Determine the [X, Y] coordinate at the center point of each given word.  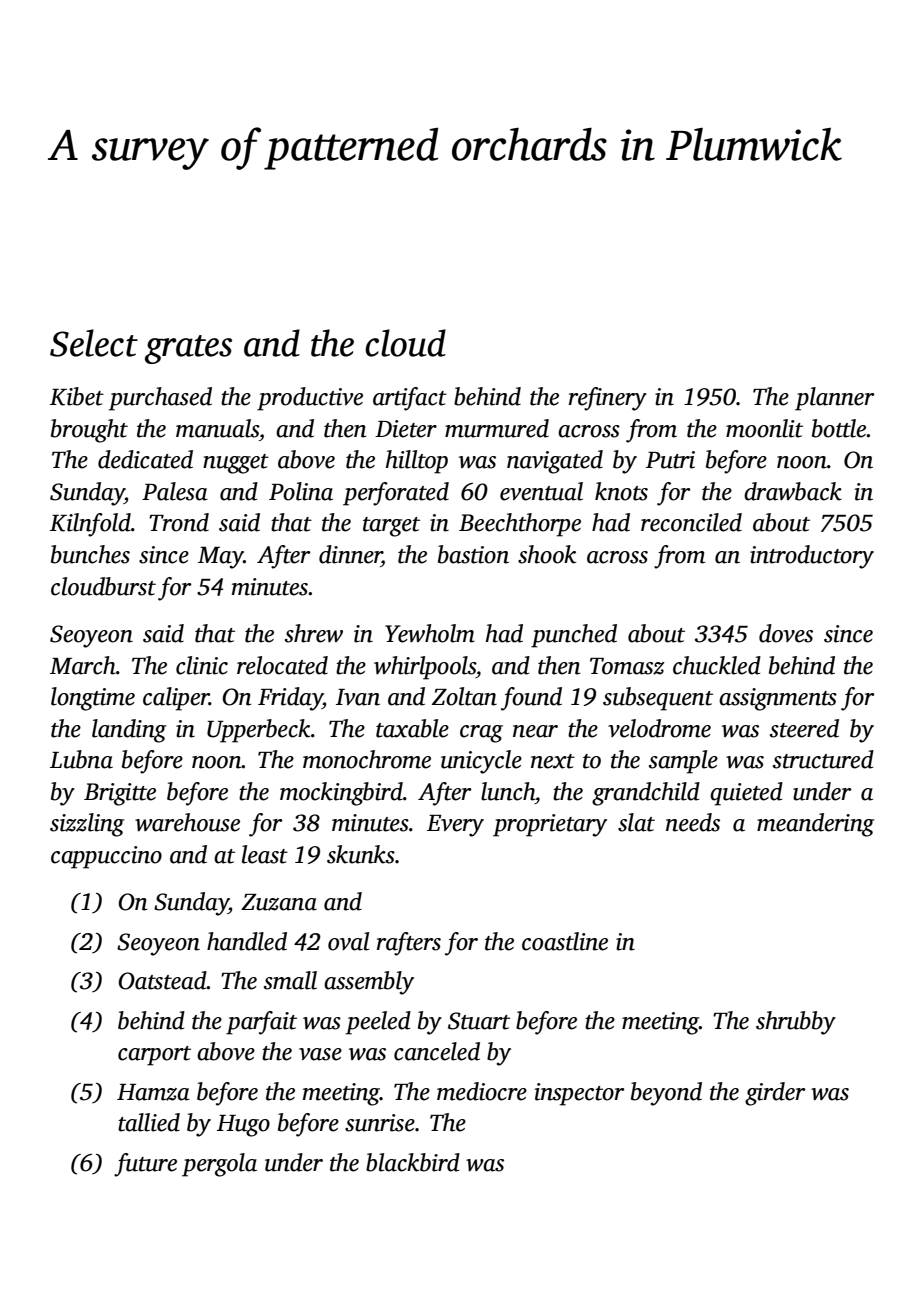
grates [188, 349]
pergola [219, 1165]
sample [683, 762]
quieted [746, 794]
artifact [410, 399]
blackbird [413, 1162]
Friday [290, 699]
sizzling [87, 825]
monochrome [367, 759]
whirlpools [425, 668]
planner [834, 399]
